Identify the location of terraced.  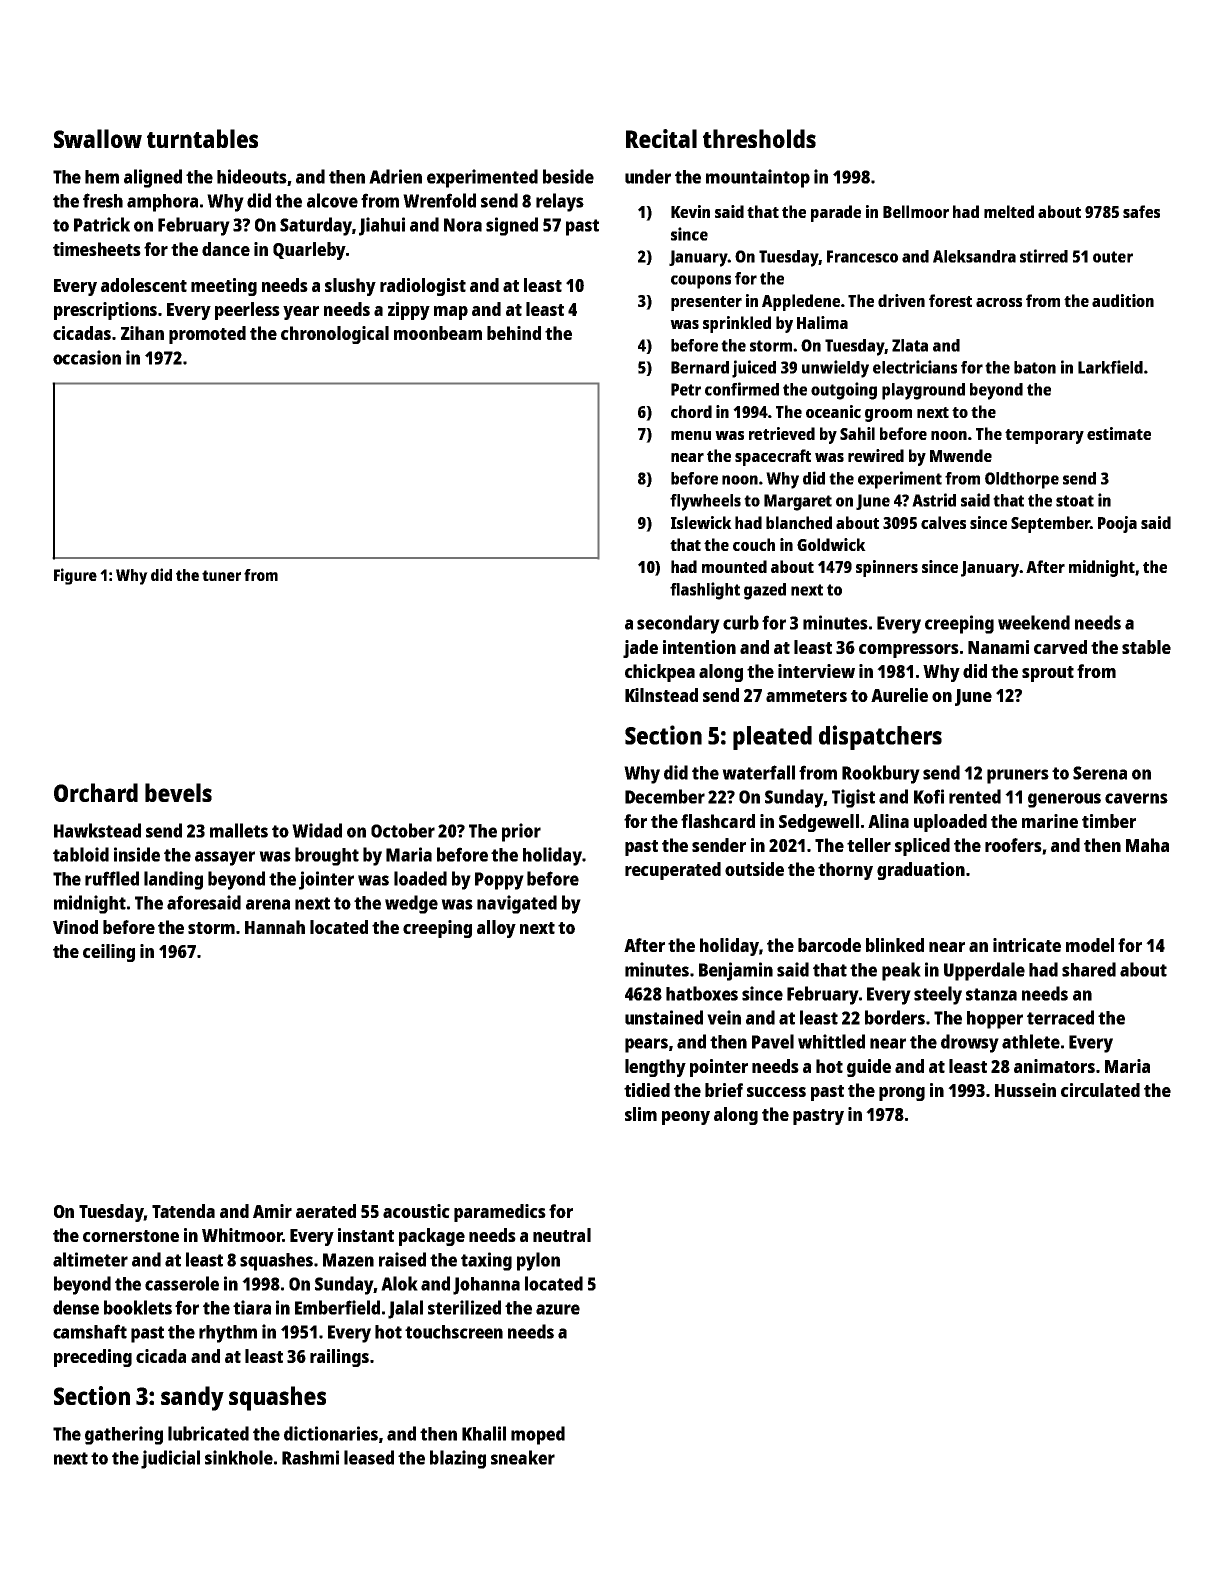
(1060, 1017).
